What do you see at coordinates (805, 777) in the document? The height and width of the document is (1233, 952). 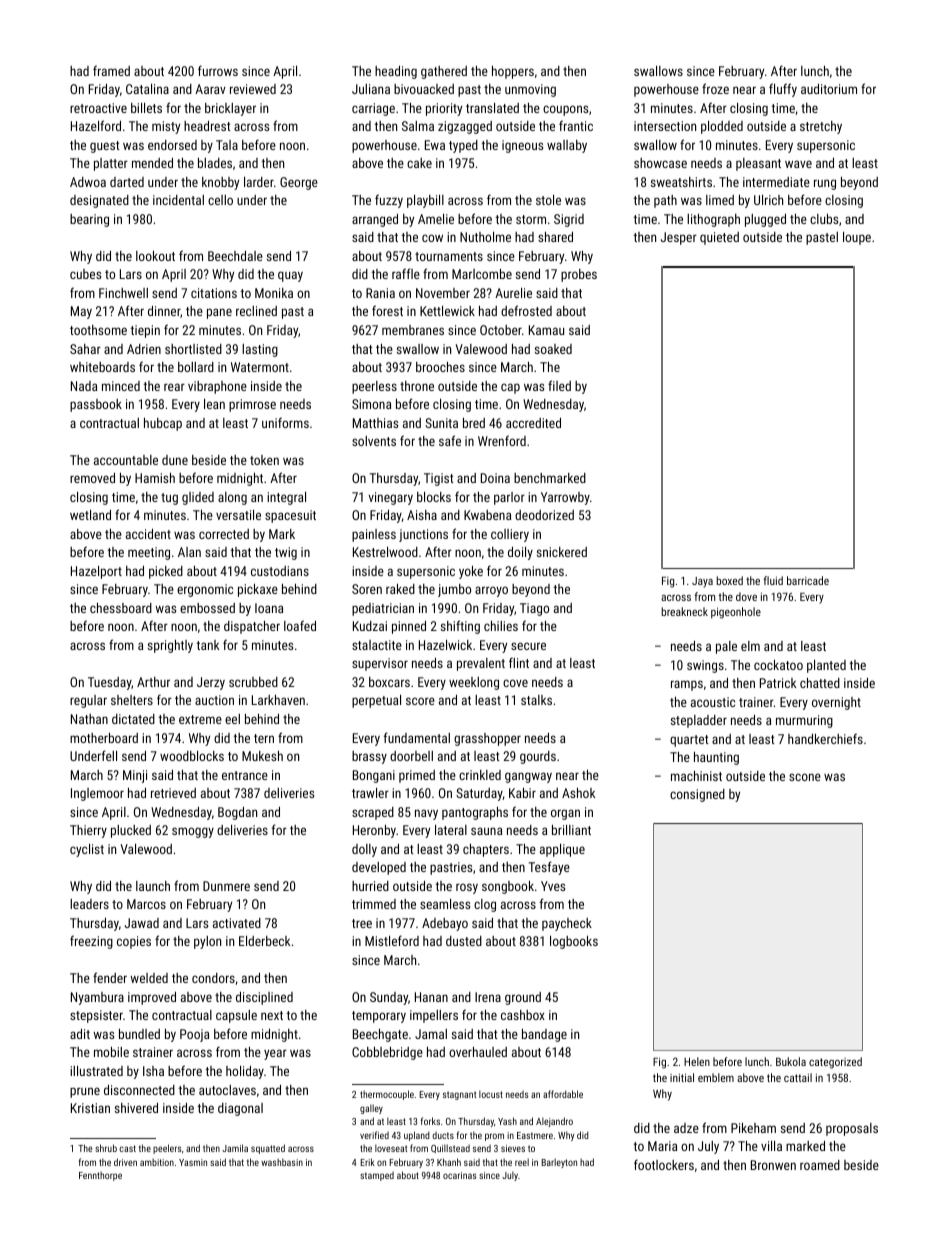 I see `scone` at bounding box center [805, 777].
